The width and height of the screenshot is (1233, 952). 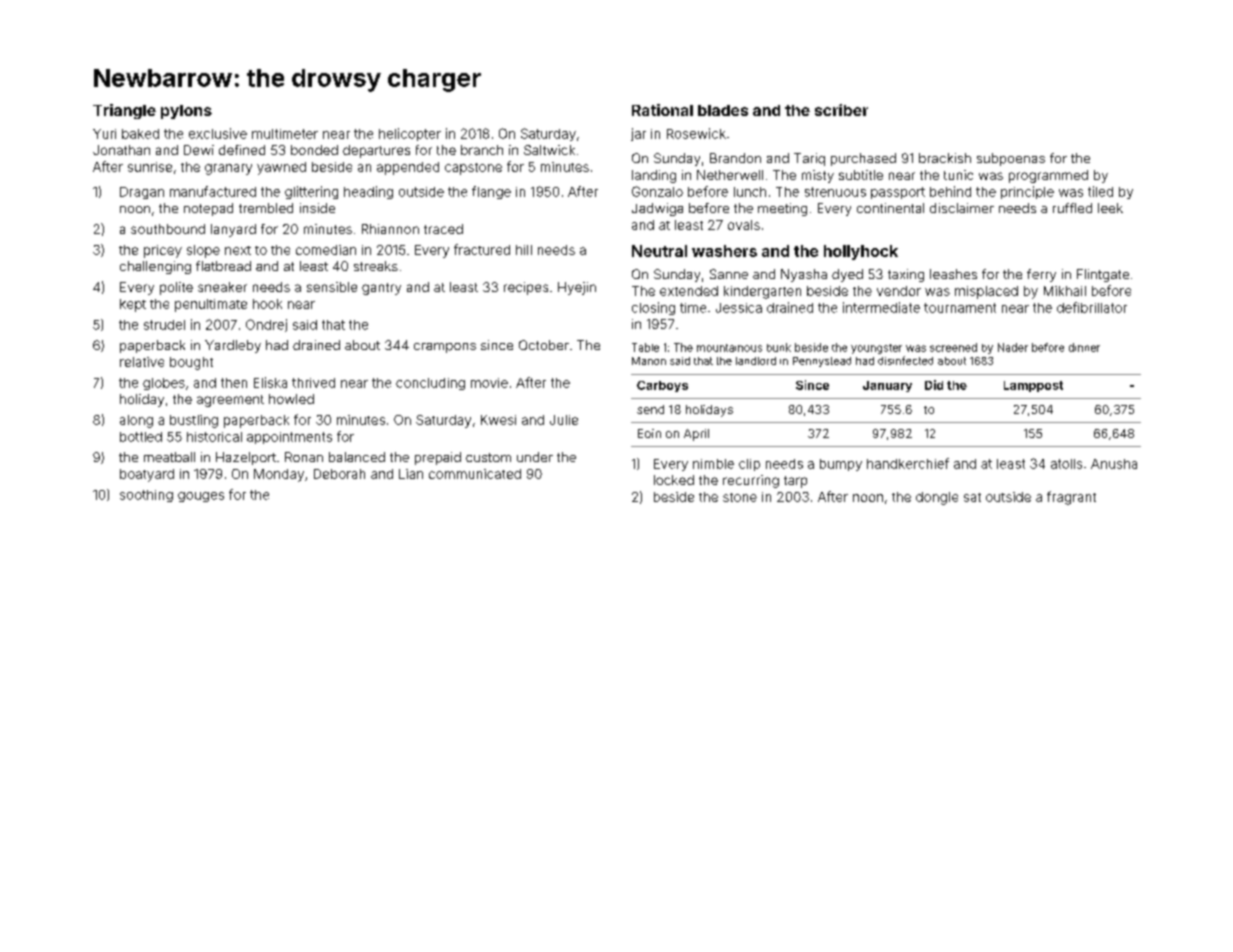 What do you see at coordinates (1033, 386) in the screenshot?
I see `Lamppost` at bounding box center [1033, 386].
